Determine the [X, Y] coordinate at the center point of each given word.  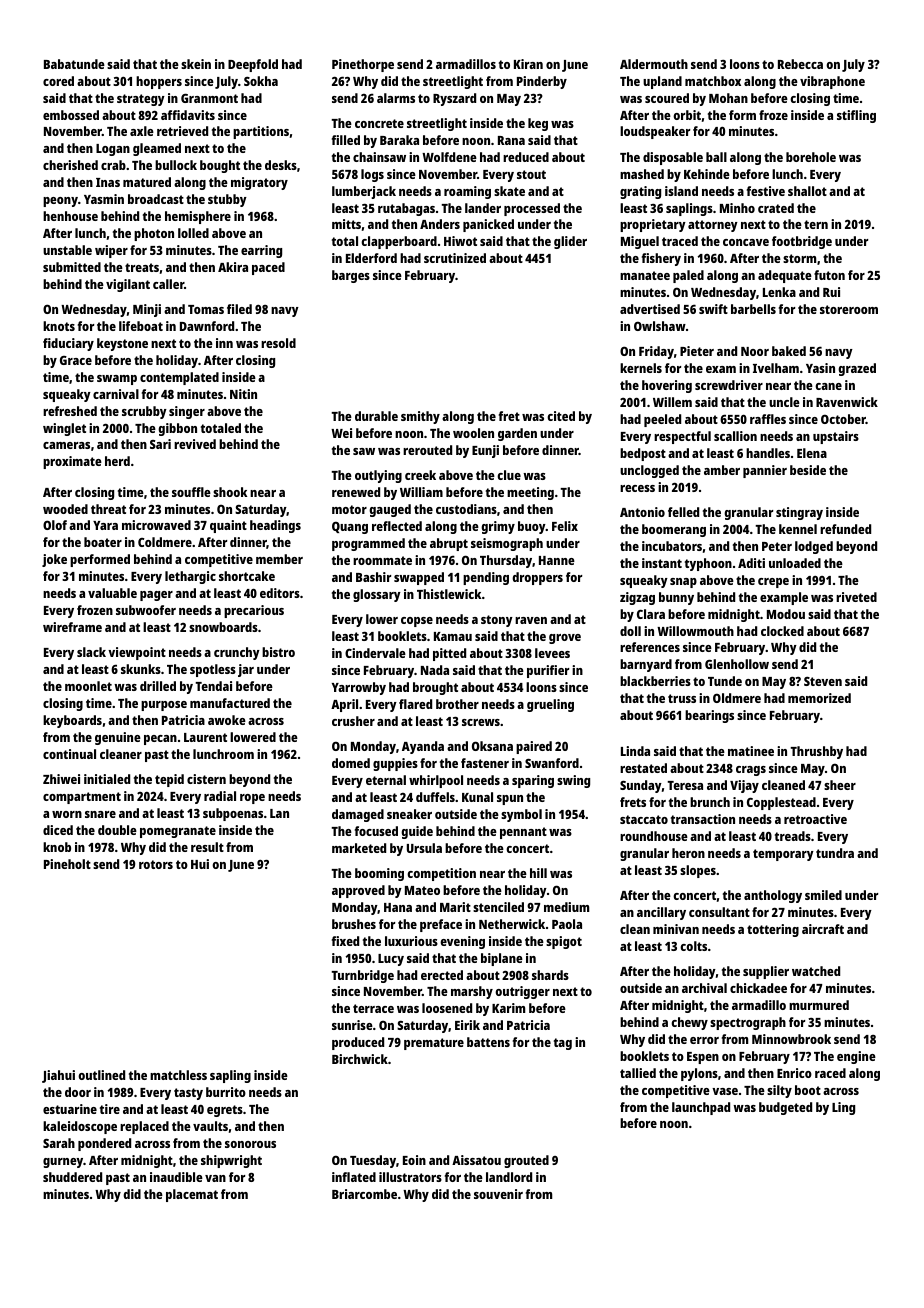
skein [196, 64]
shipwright [231, 1161]
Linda [635, 751]
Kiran [528, 64]
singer [187, 412]
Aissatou [476, 1160]
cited [561, 416]
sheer [840, 785]
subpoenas [233, 814]
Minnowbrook [791, 1039]
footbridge [802, 242]
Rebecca [800, 64]
